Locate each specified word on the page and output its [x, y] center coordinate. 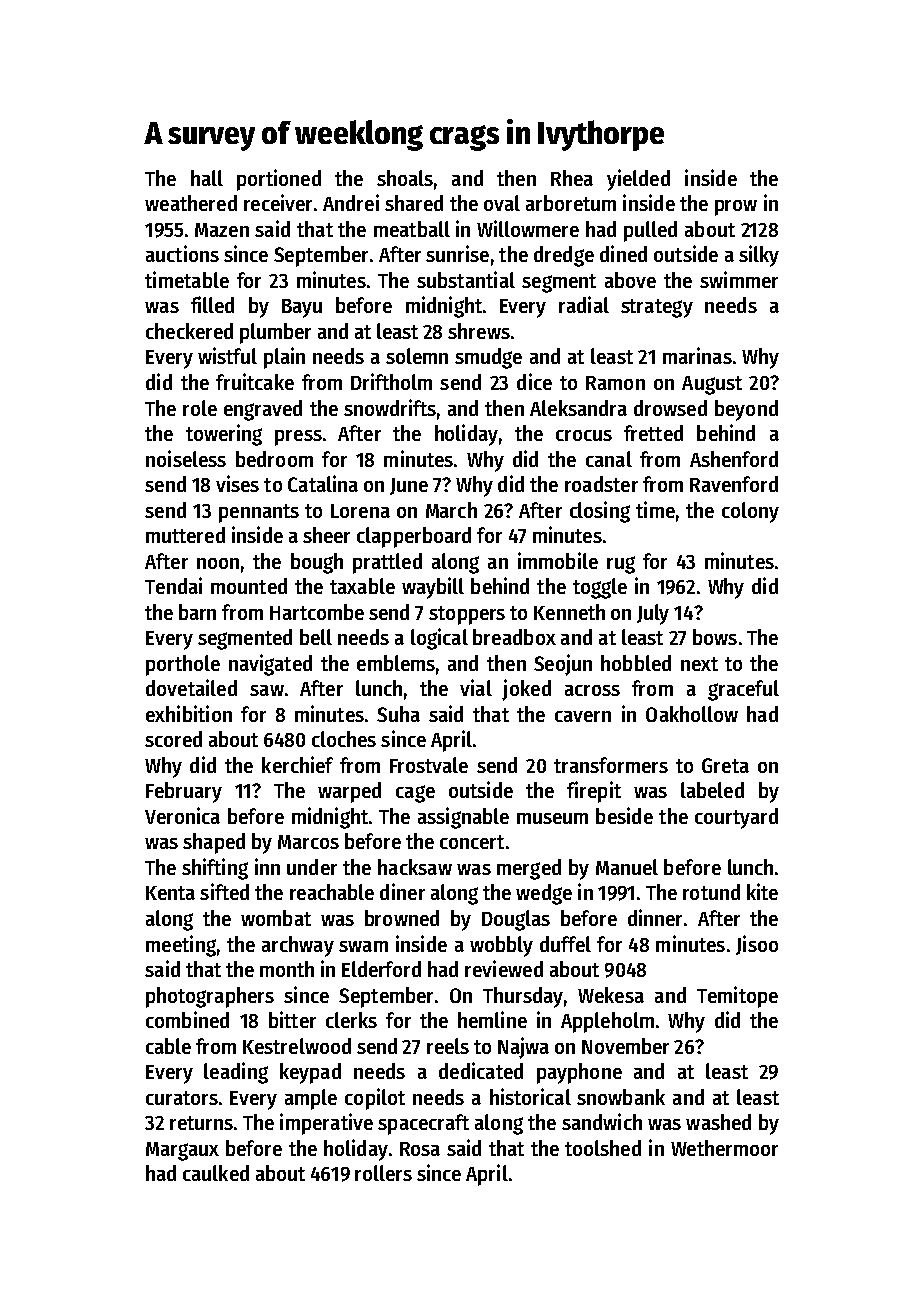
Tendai [173, 585]
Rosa [420, 1149]
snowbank [621, 1097]
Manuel [627, 867]
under [312, 867]
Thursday [523, 997]
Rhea [572, 178]
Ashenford [734, 459]
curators [182, 1098]
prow [736, 208]
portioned [279, 180]
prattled [387, 563]
